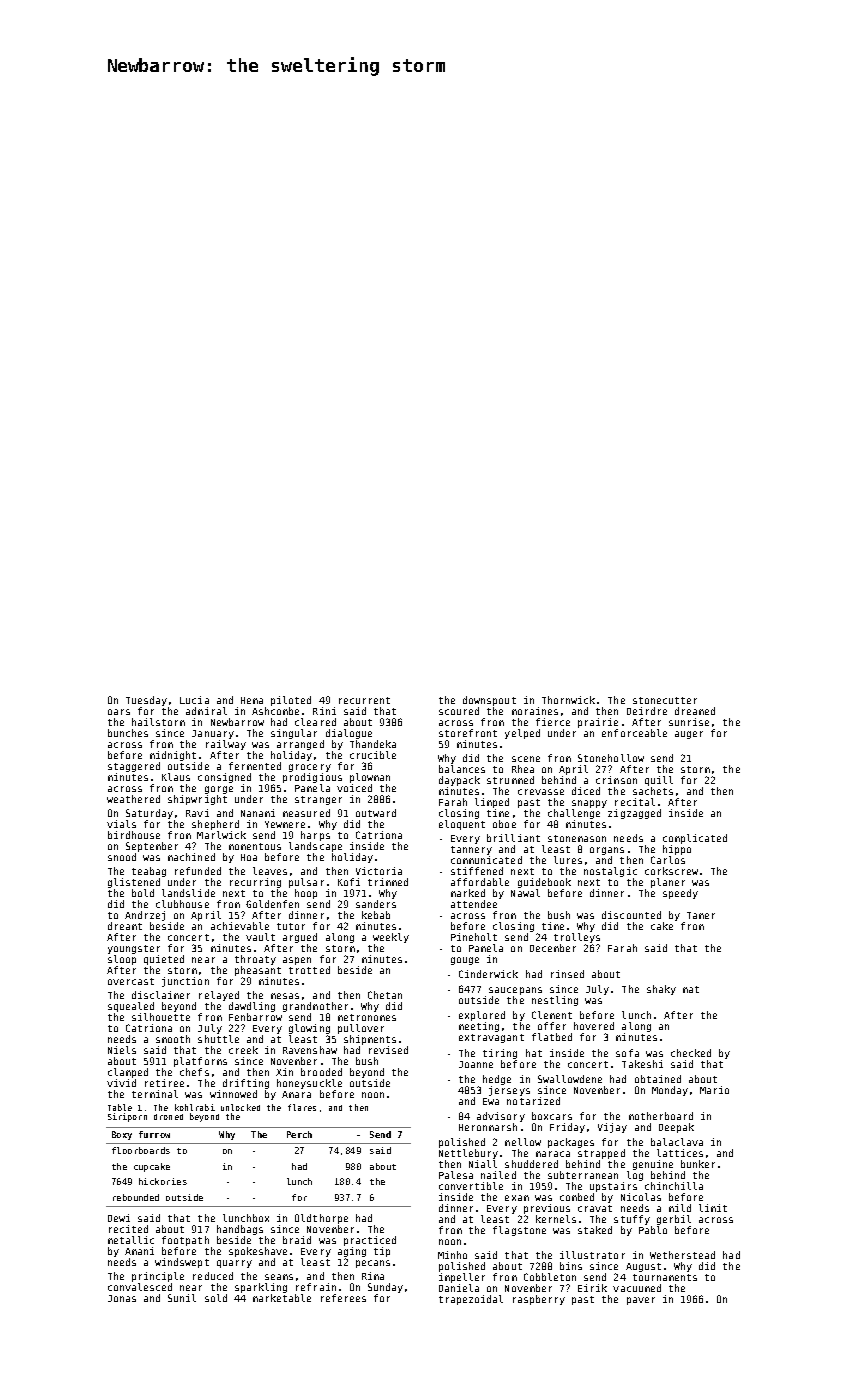 The image size is (849, 1400). I want to click on Andrzej, so click(145, 916).
